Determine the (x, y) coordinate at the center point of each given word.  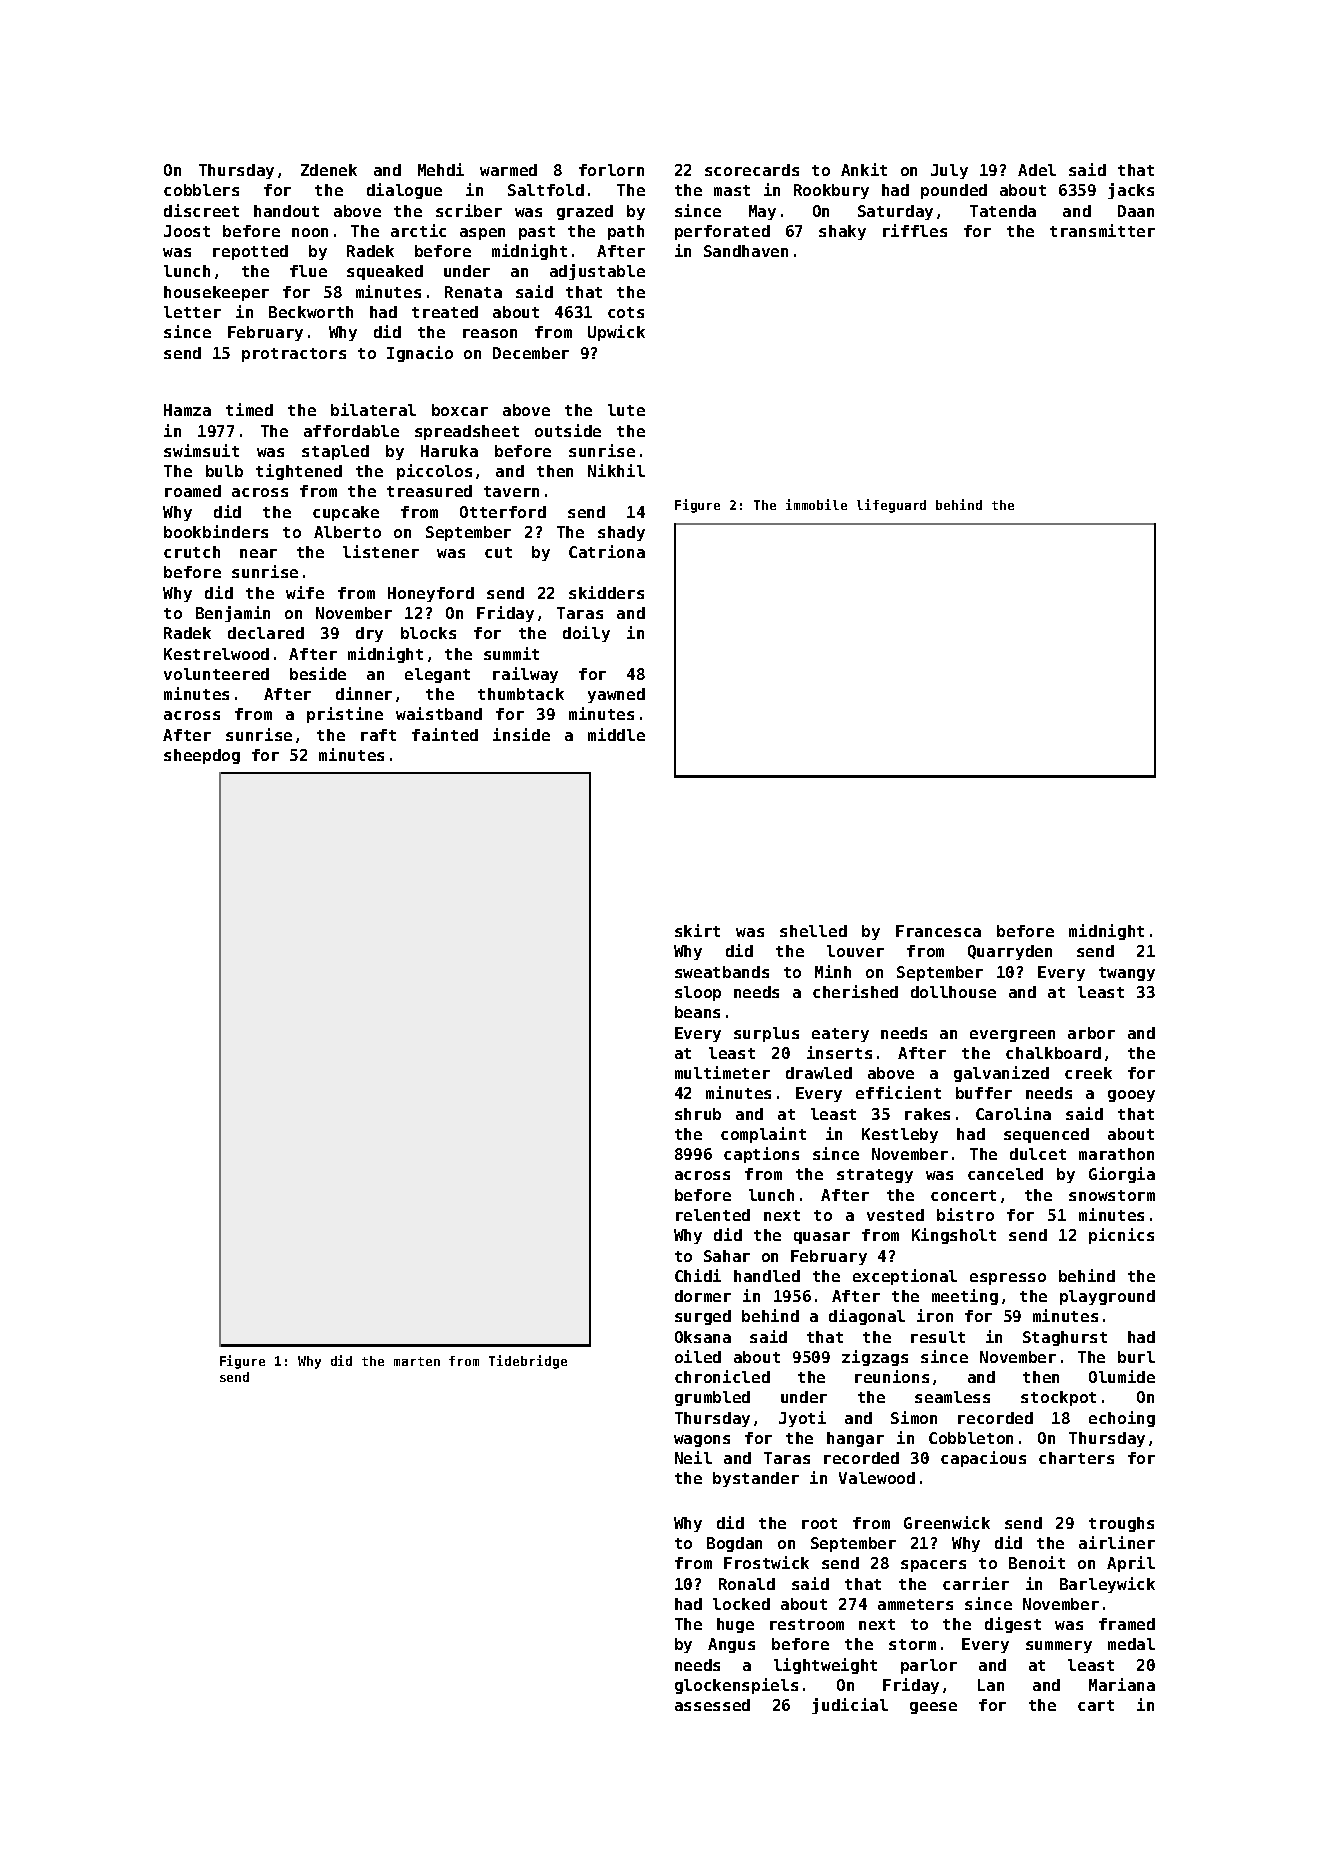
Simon (914, 1417)
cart (1096, 1705)
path (626, 232)
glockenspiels (736, 1686)
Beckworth (311, 312)
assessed (712, 1705)
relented (713, 1215)
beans (697, 1012)
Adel (1037, 170)
